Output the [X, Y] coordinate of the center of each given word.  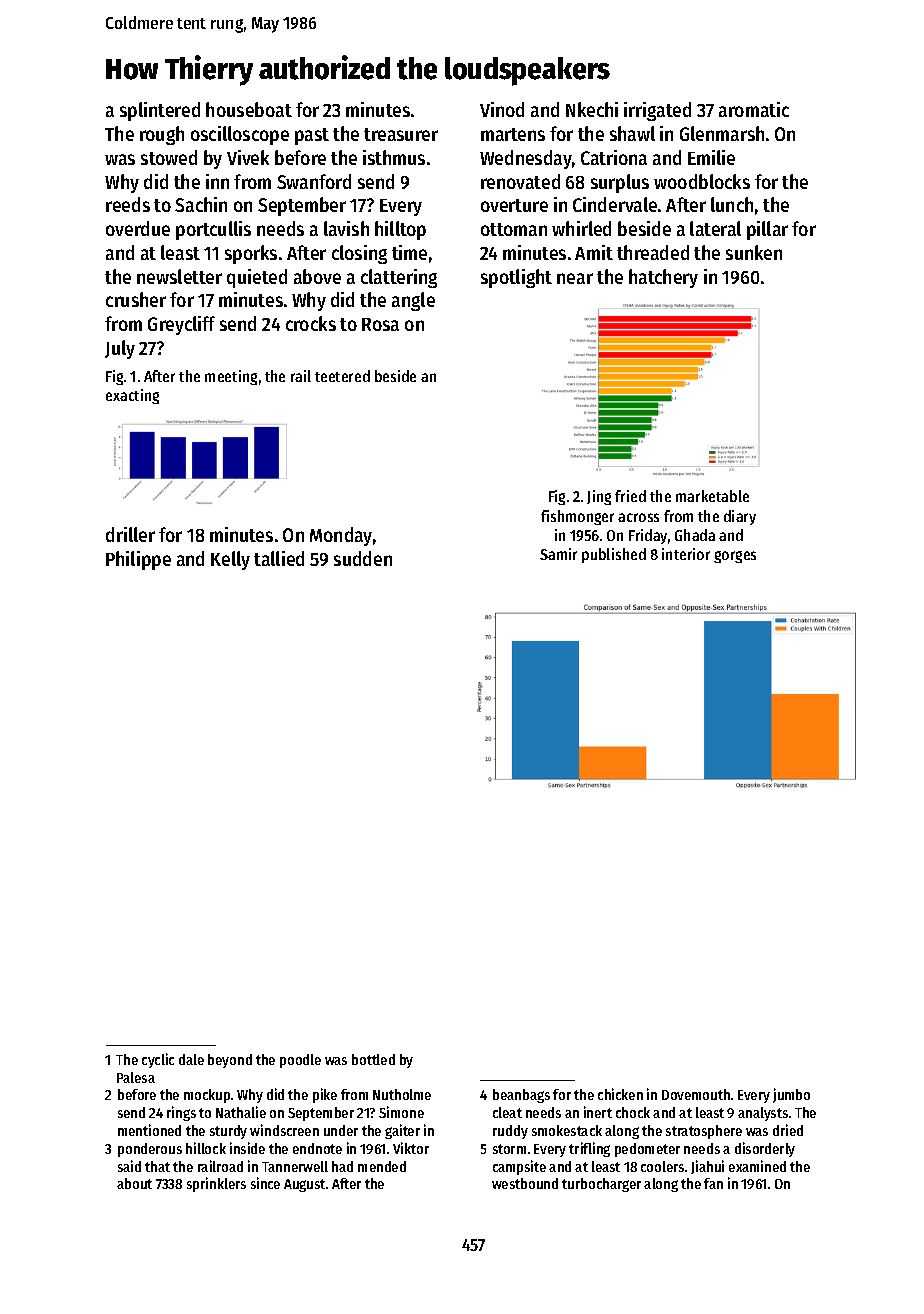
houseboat [249, 109]
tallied [279, 558]
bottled [373, 1059]
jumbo [791, 1095]
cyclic [158, 1060]
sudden [363, 558]
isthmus [394, 157]
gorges [735, 557]
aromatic [754, 109]
